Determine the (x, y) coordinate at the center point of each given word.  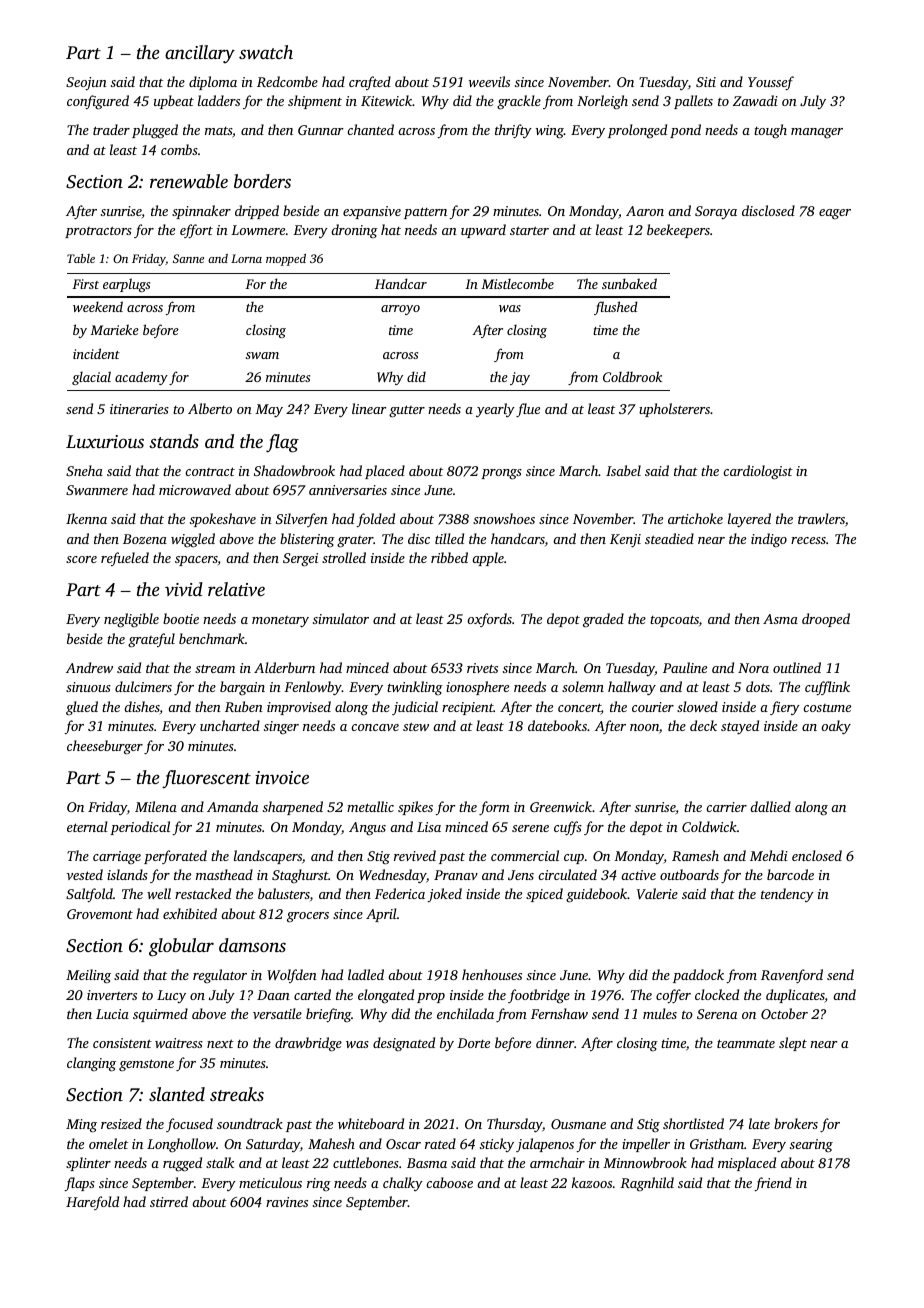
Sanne (188, 258)
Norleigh (602, 102)
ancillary (200, 54)
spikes (415, 808)
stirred (169, 1201)
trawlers (821, 518)
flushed (616, 308)
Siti (706, 82)
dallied (770, 806)
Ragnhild (647, 1184)
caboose (449, 1182)
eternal (87, 826)
